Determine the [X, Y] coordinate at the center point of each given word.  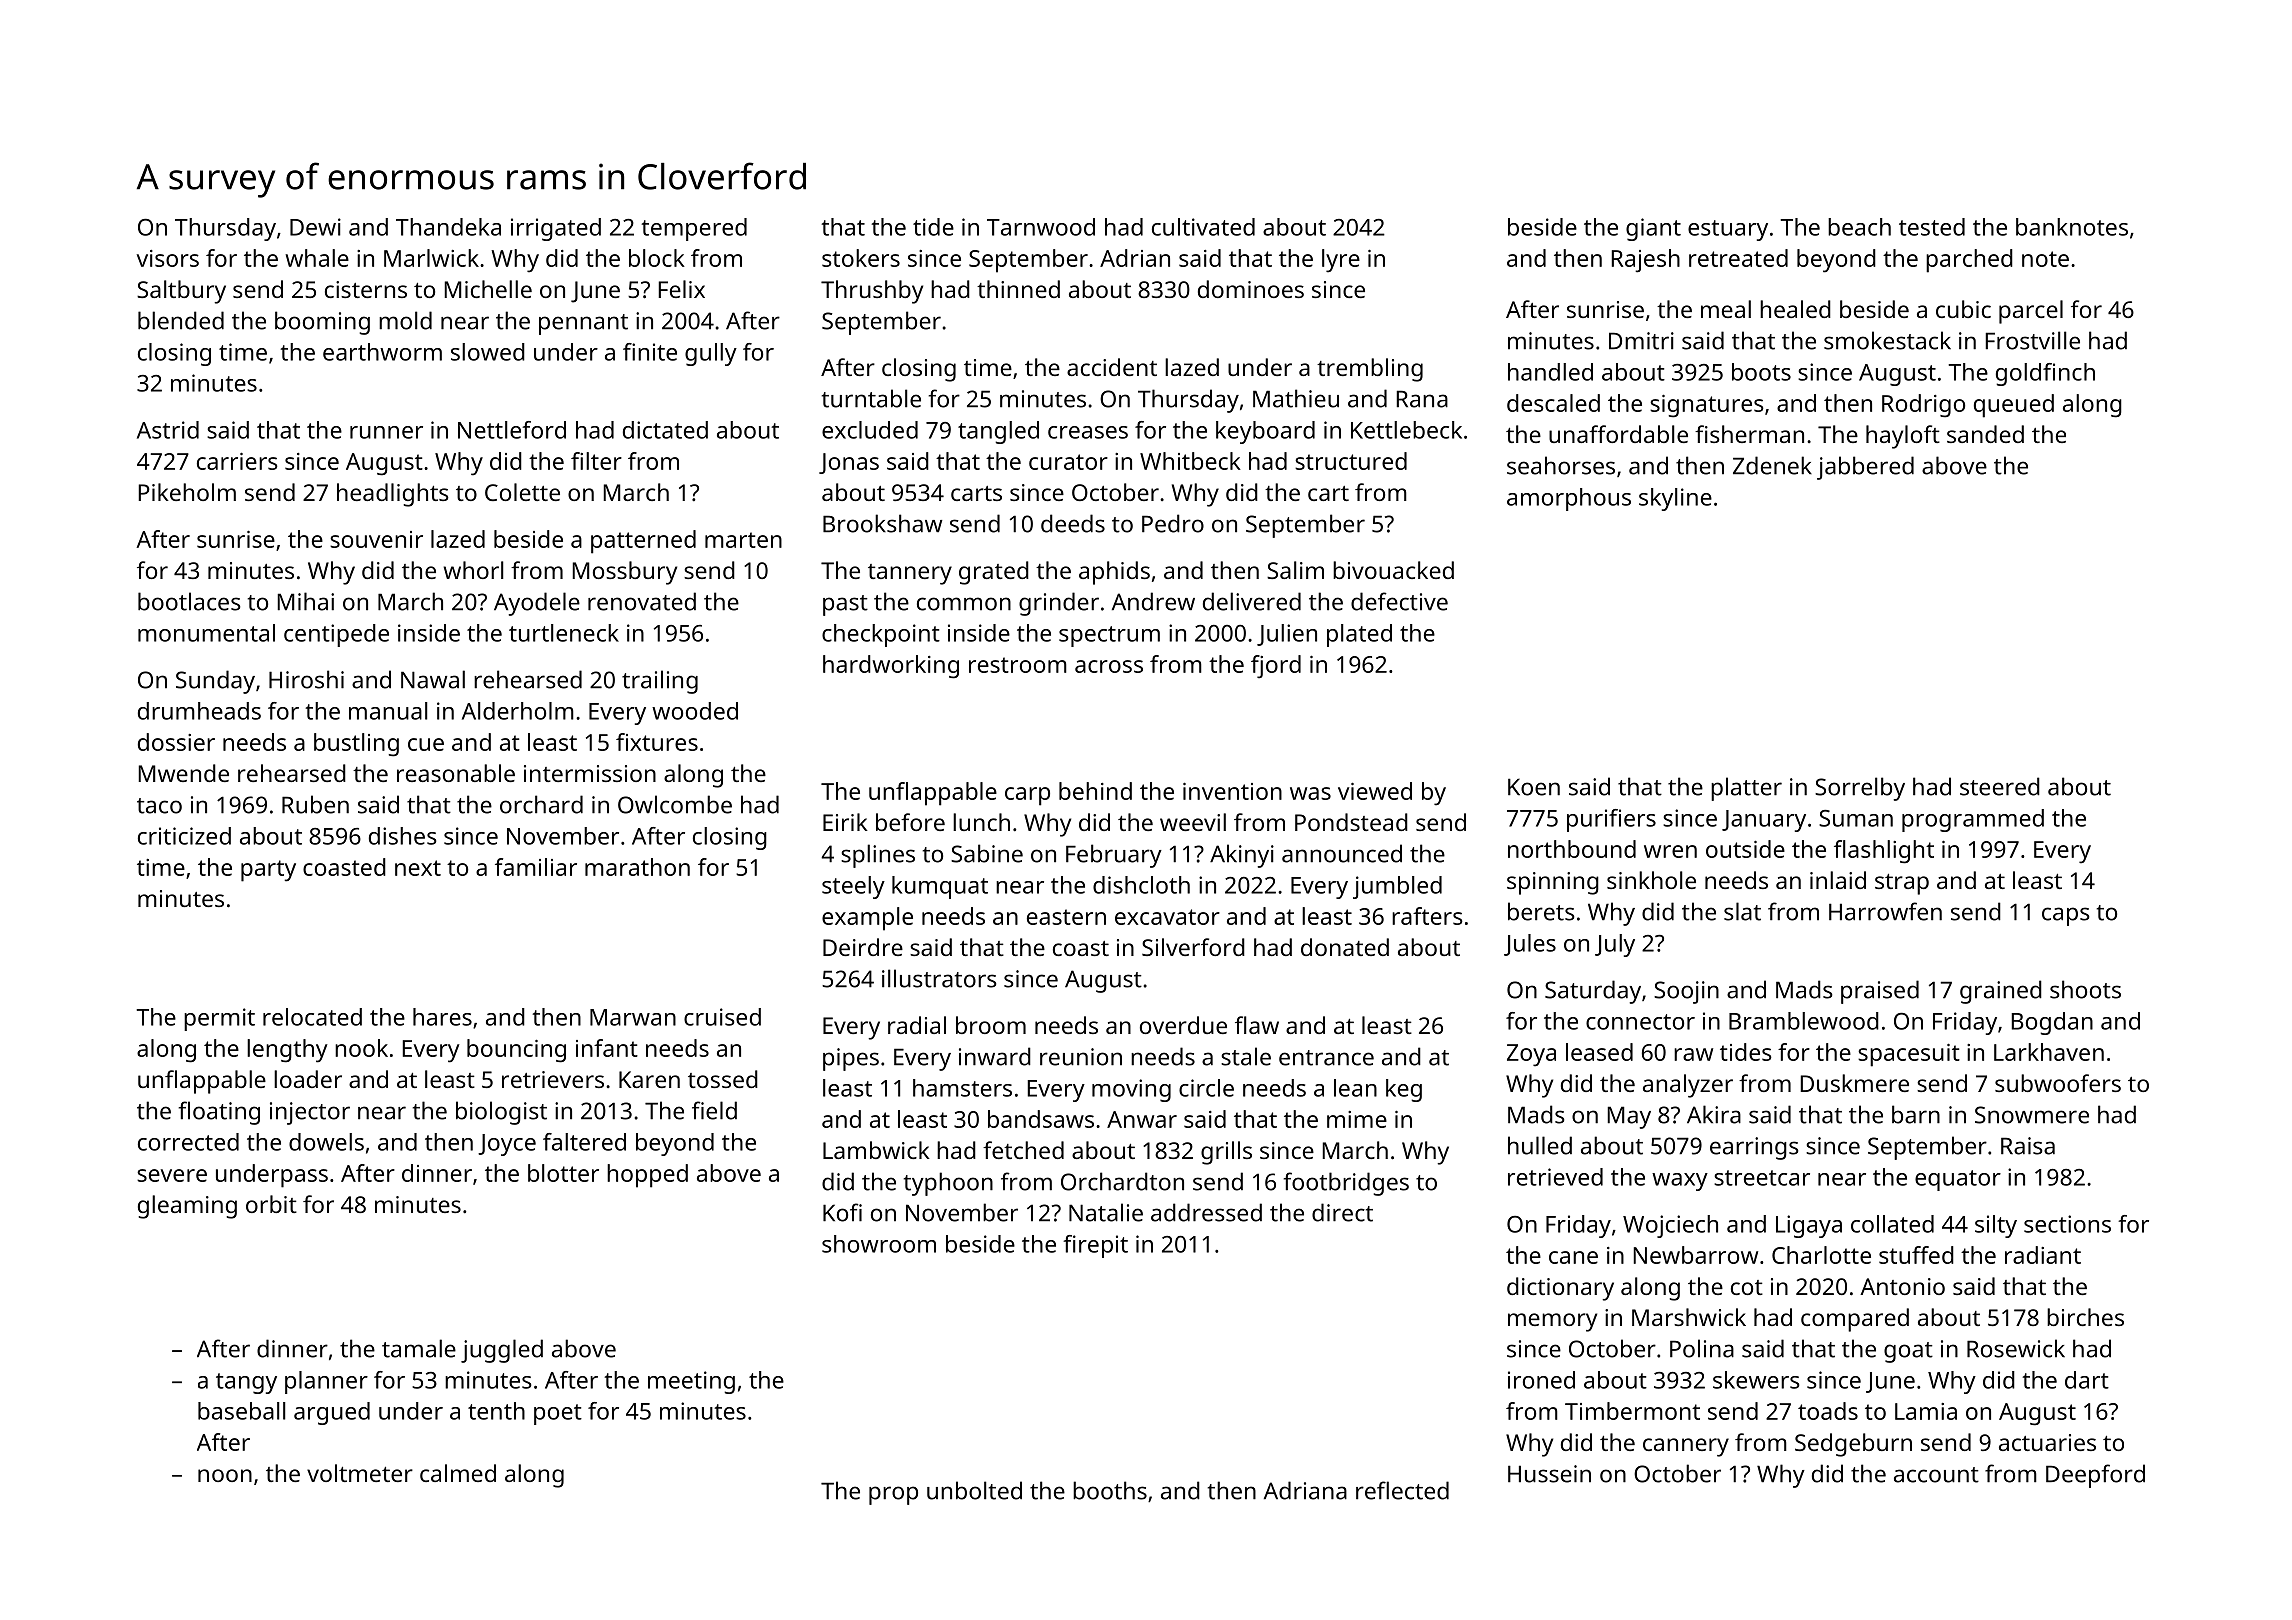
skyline [1675, 499]
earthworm [382, 352]
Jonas [849, 463]
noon [225, 1475]
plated [1359, 635]
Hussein [1549, 1474]
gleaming [187, 1207]
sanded [1985, 434]
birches [2085, 1317]
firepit [1095, 1246]
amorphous [1569, 499]
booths [1110, 1490]
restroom [1018, 665]
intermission [590, 773]
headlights [393, 495]
